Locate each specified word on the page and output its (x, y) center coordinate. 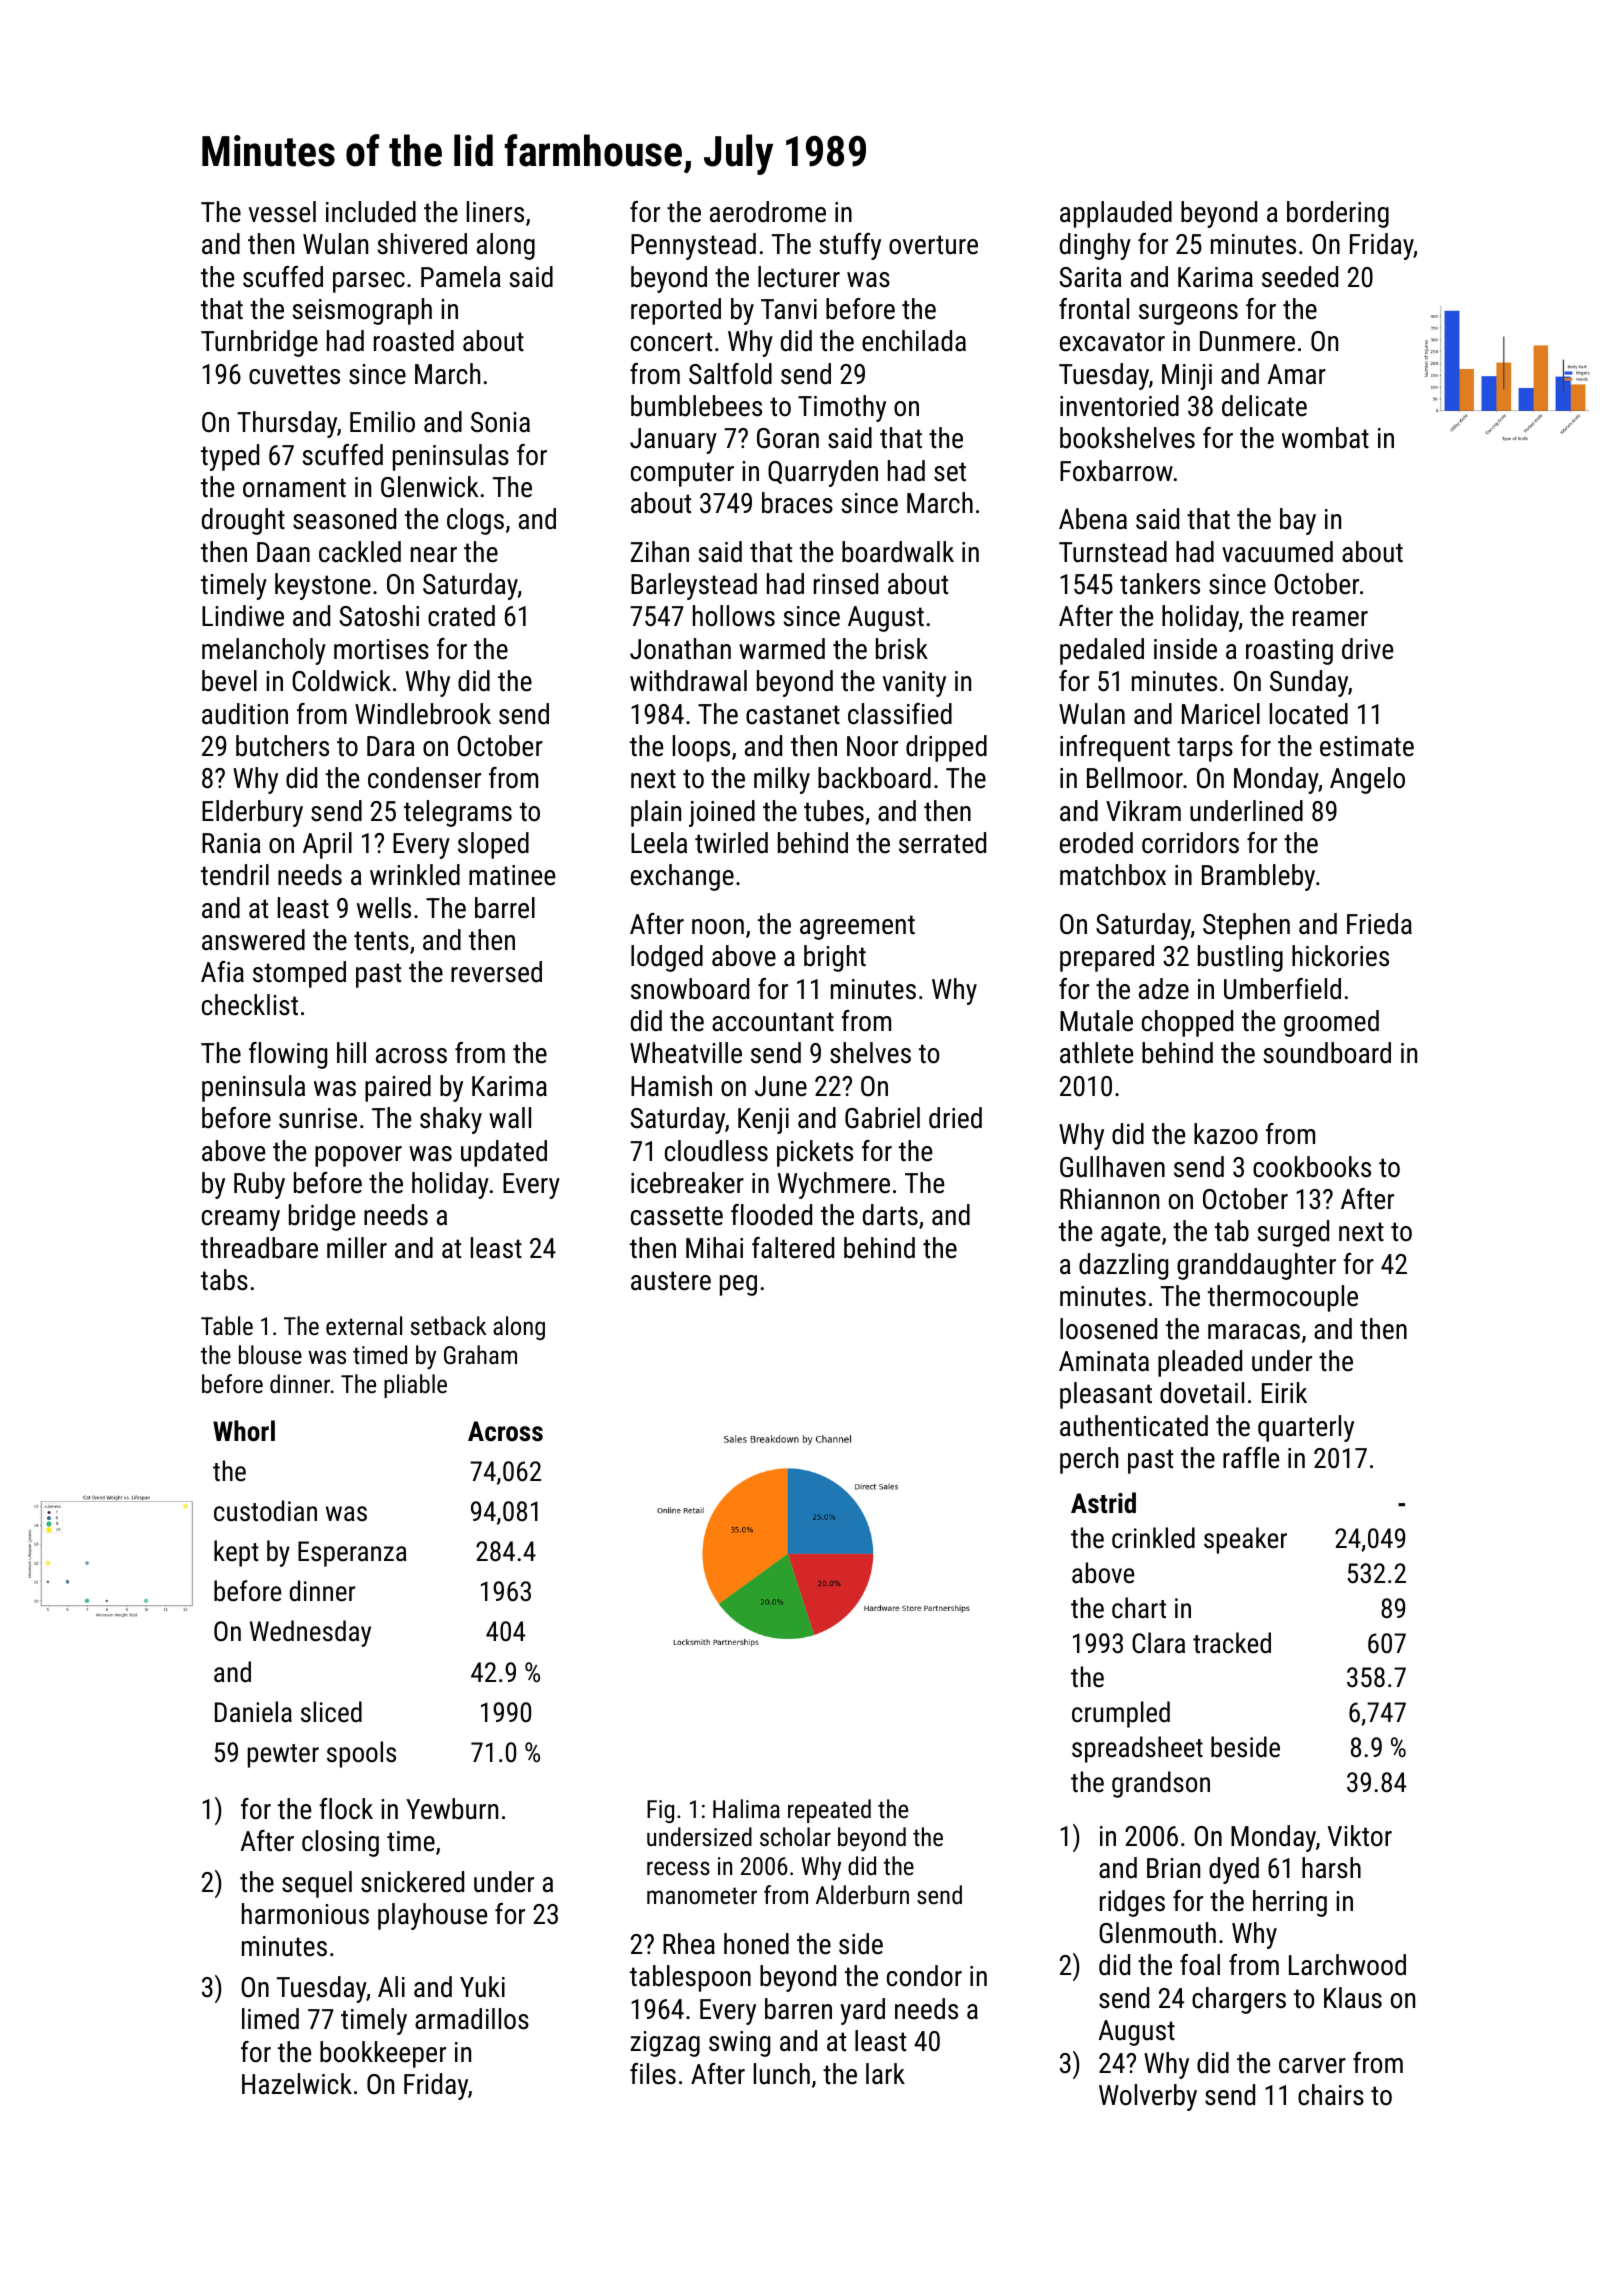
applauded (1116, 214)
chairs (1331, 2095)
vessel (282, 212)
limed (270, 2019)
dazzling (1123, 1266)
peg (738, 1285)
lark (885, 2074)
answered (253, 940)
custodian (265, 1511)
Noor (872, 746)
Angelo (1367, 780)
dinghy (1095, 246)
